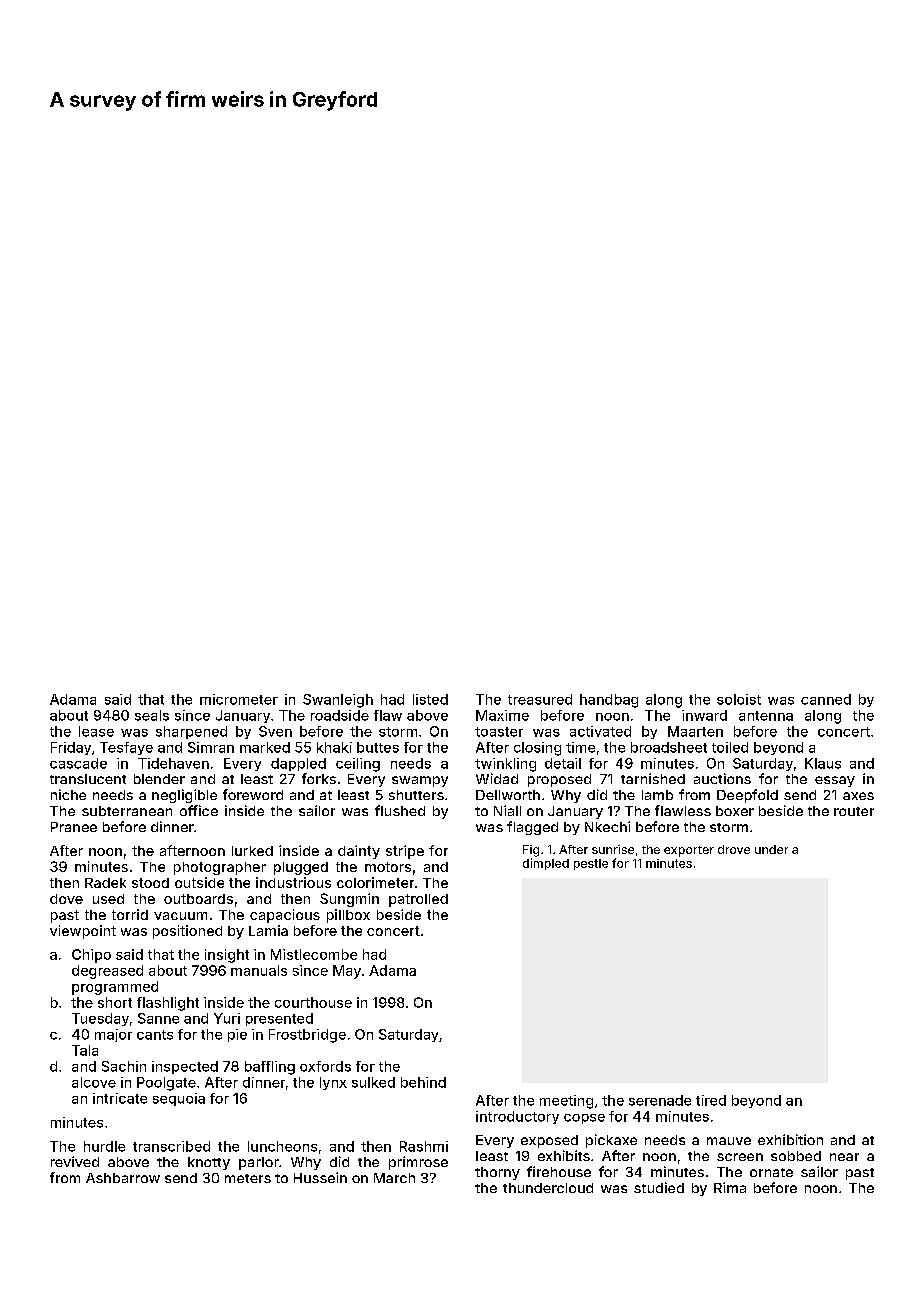 Image resolution: width=924 pixels, height=1308 pixels. I want to click on pie, so click(237, 1035).
